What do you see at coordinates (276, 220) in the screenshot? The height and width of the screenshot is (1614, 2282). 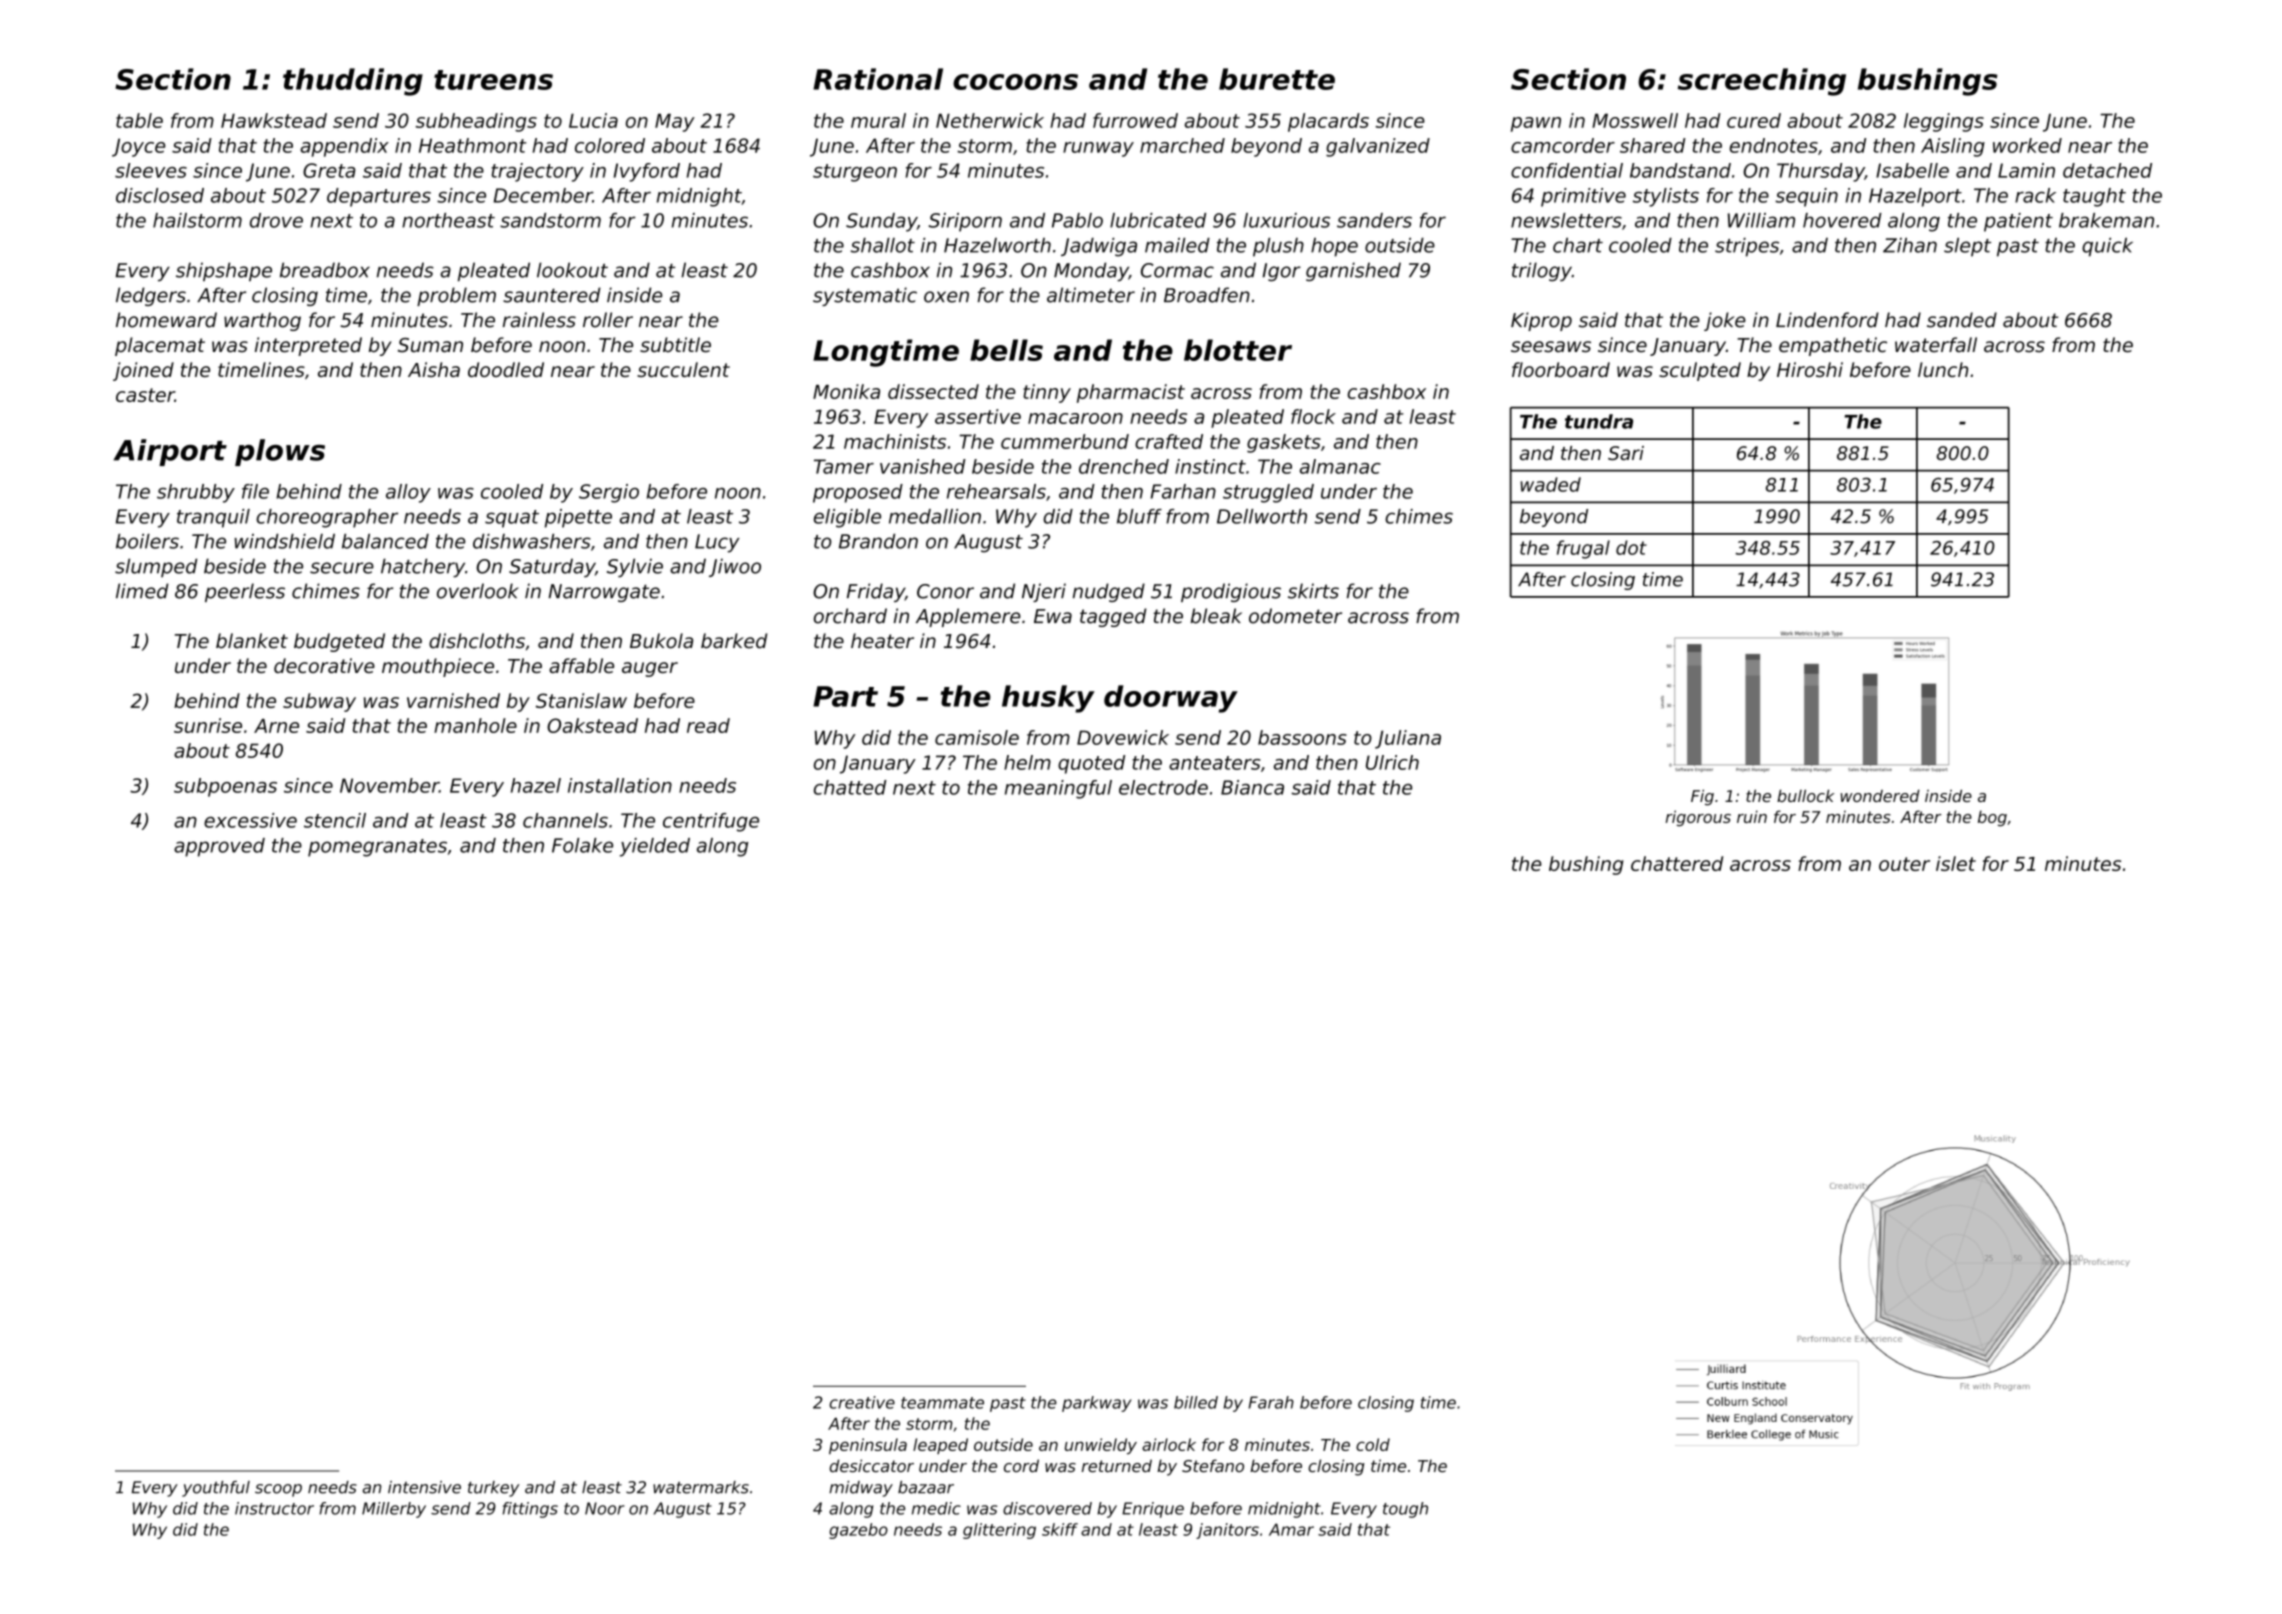 I see `drove` at bounding box center [276, 220].
